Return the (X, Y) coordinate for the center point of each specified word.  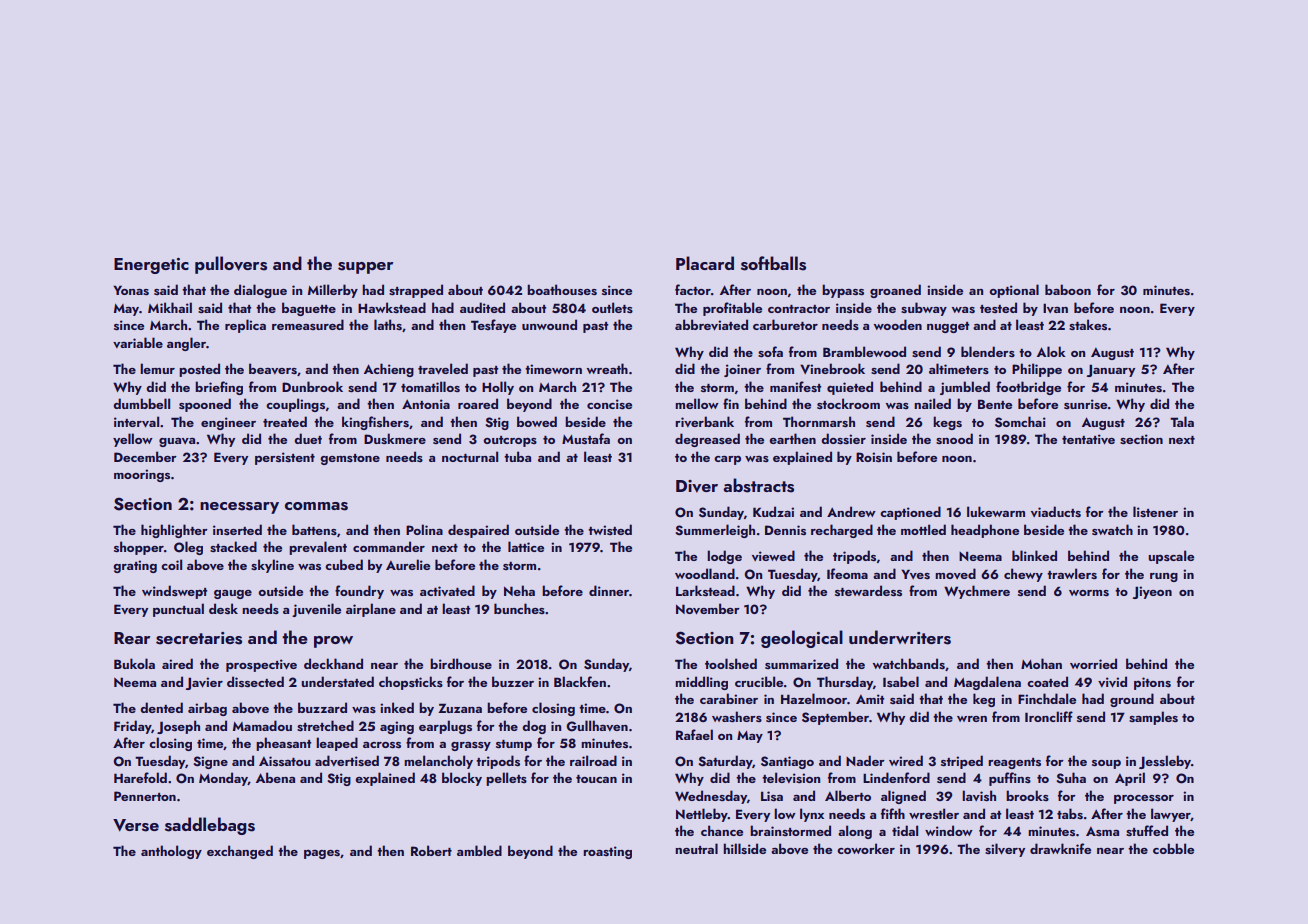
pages (322, 854)
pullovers (231, 265)
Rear (132, 638)
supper (365, 268)
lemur (157, 368)
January (1110, 370)
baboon (1068, 289)
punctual (178, 610)
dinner (609, 590)
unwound (549, 324)
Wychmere (977, 592)
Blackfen (580, 681)
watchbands (909, 663)
